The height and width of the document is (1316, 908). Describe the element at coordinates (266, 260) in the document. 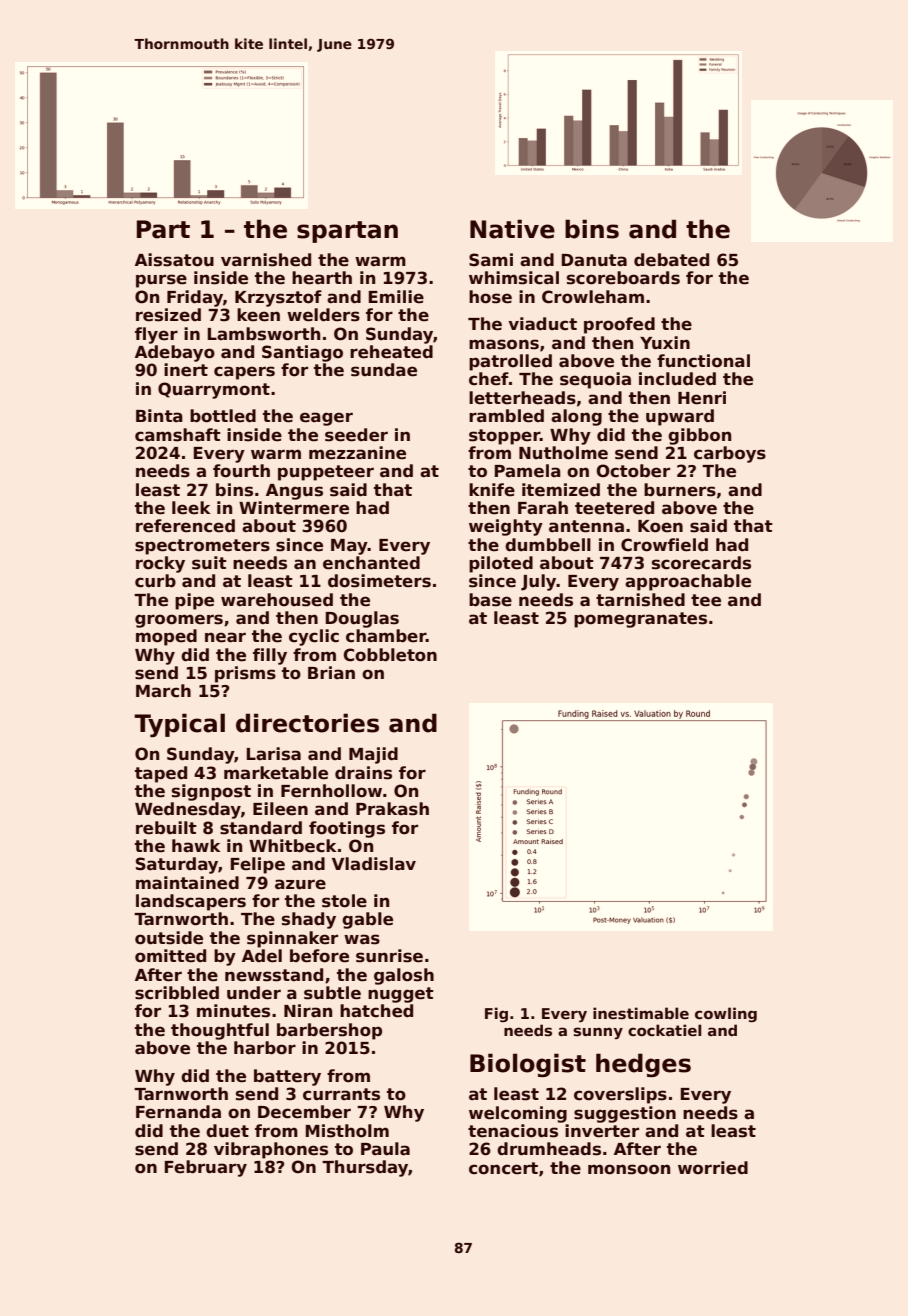

I see `varnished` at that location.
